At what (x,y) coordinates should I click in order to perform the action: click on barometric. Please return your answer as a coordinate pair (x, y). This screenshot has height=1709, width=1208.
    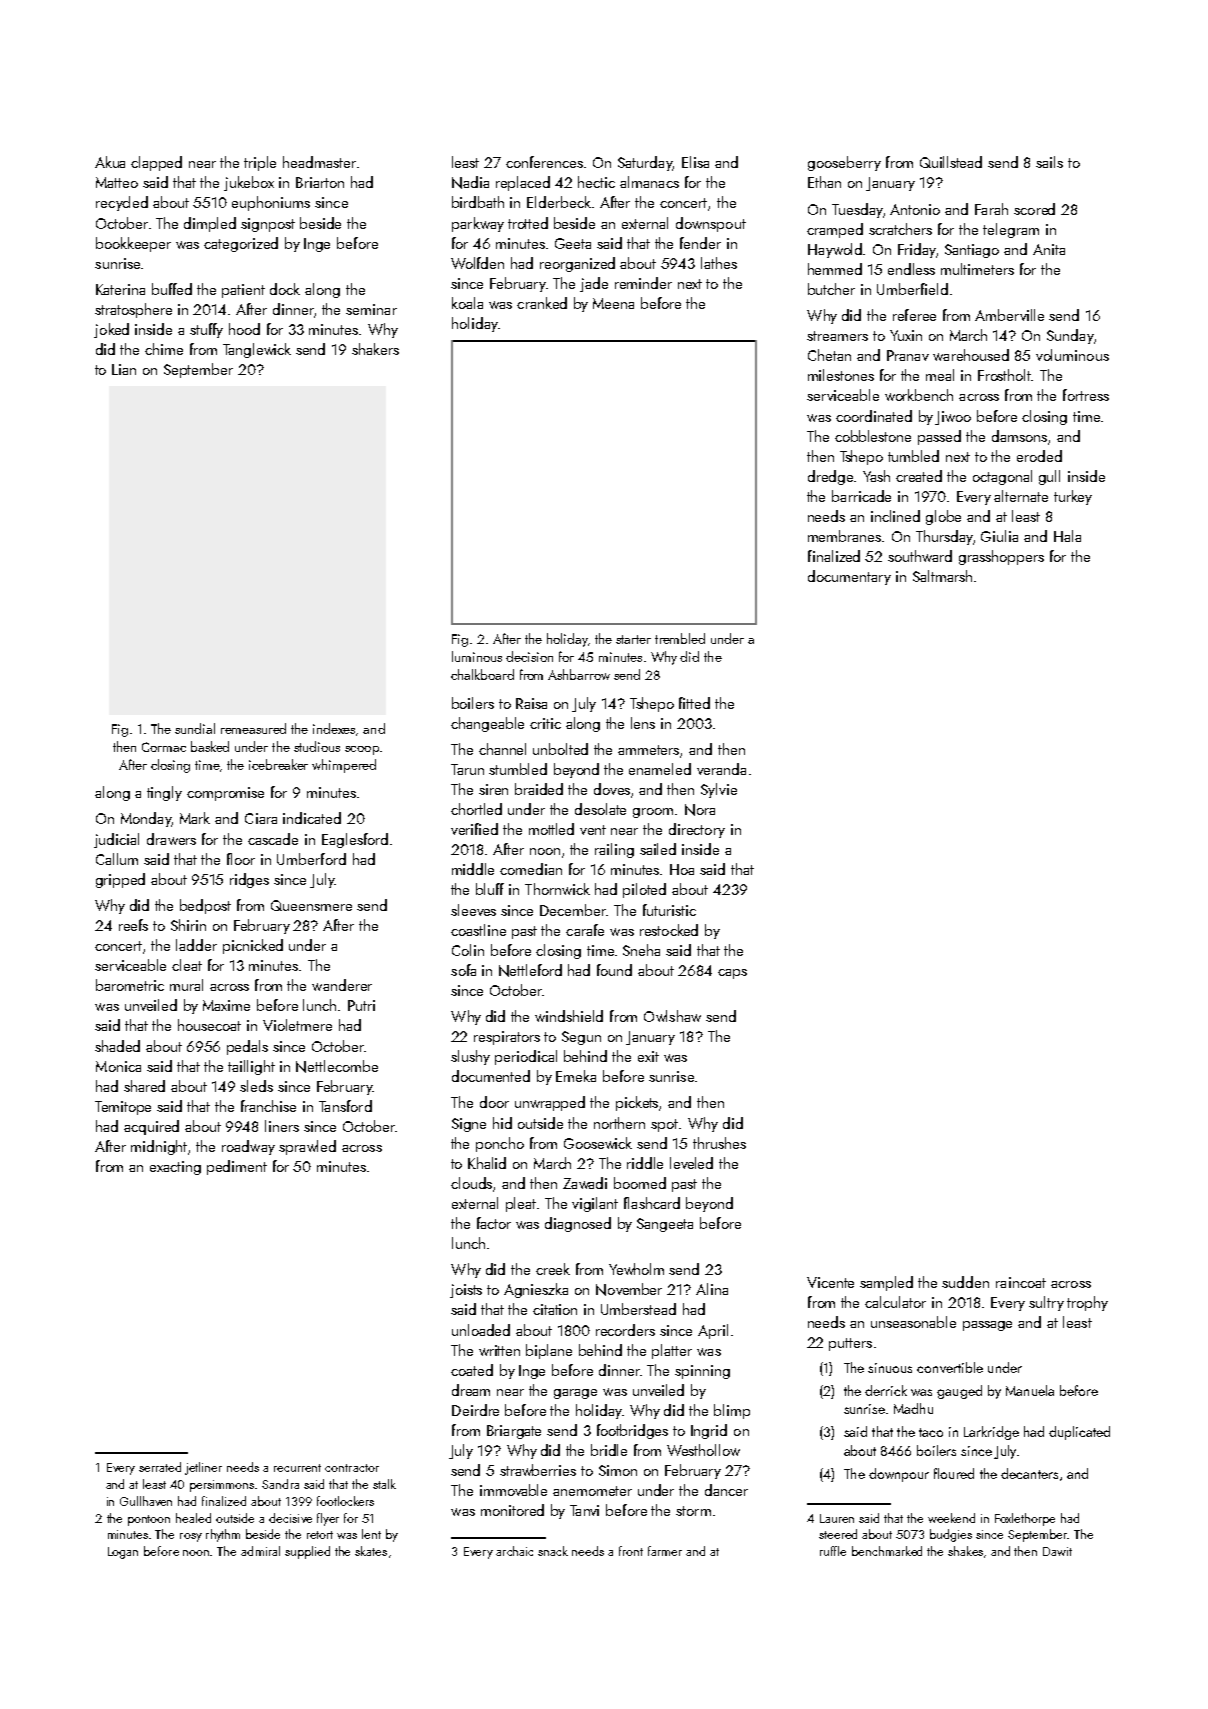
    Looking at the image, I should click on (130, 985).
